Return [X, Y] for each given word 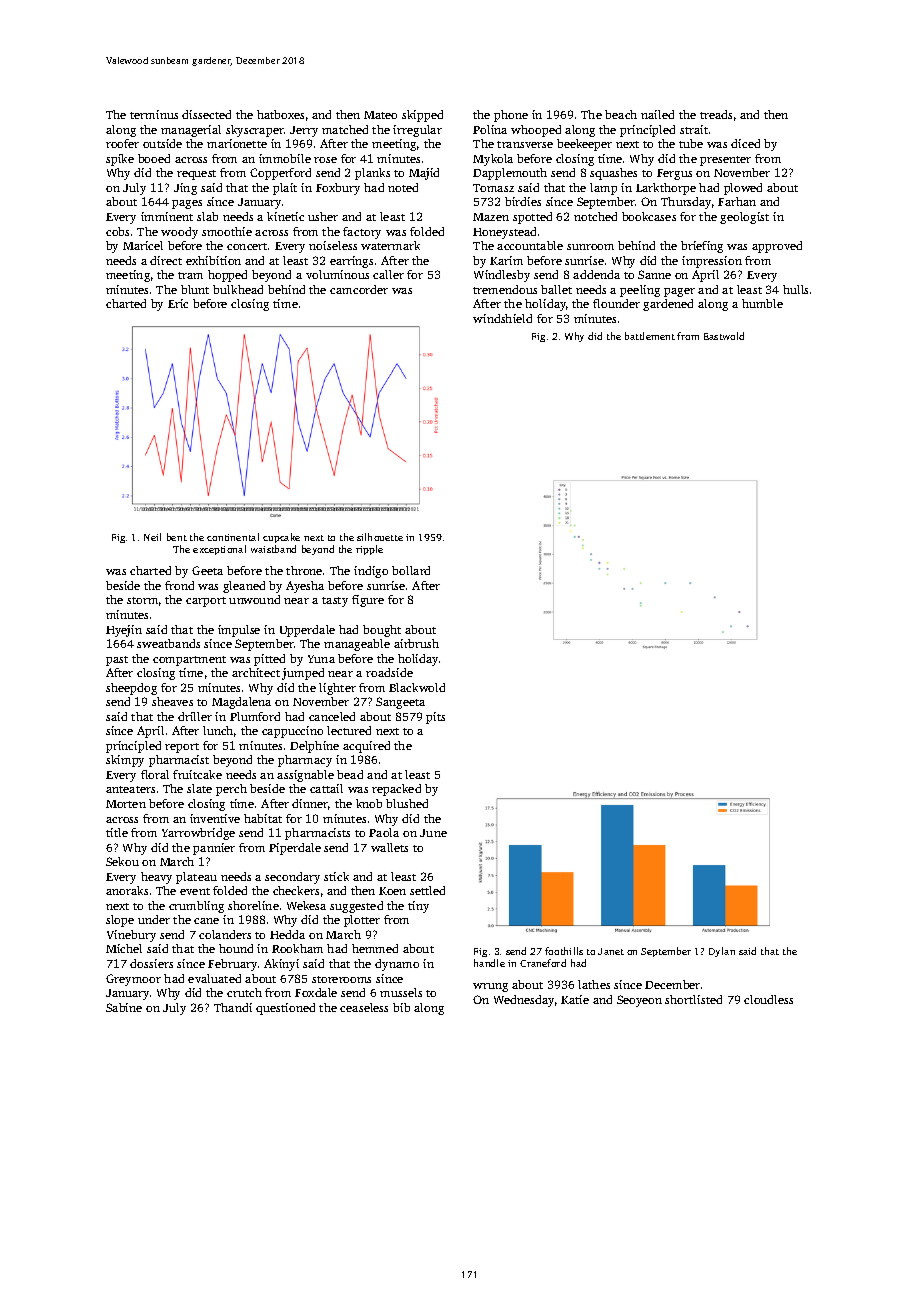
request [196, 175]
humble [762, 303]
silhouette [380, 537]
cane [206, 921]
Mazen [491, 217]
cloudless [768, 999]
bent [177, 537]
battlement [650, 336]
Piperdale [295, 849]
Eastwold [724, 336]
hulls [795, 289]
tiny [418, 907]
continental [233, 537]
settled [427, 890]
